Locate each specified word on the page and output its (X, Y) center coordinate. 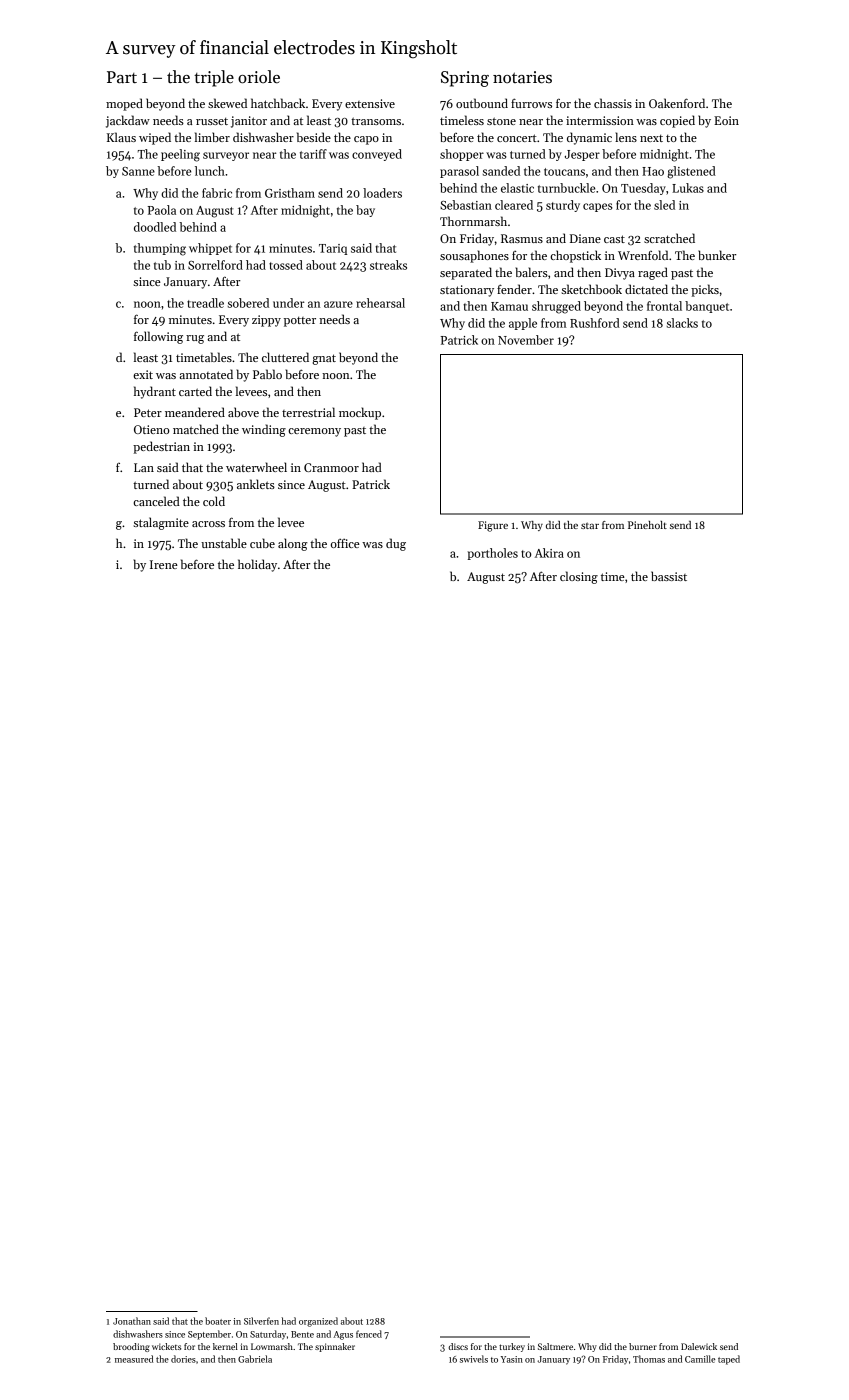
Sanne (138, 171)
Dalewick (699, 1346)
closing (579, 577)
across (208, 524)
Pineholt (647, 525)
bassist (669, 576)
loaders (382, 193)
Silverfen (261, 1321)
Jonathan (132, 1321)
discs (458, 1346)
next (651, 138)
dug (396, 544)
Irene (164, 564)
